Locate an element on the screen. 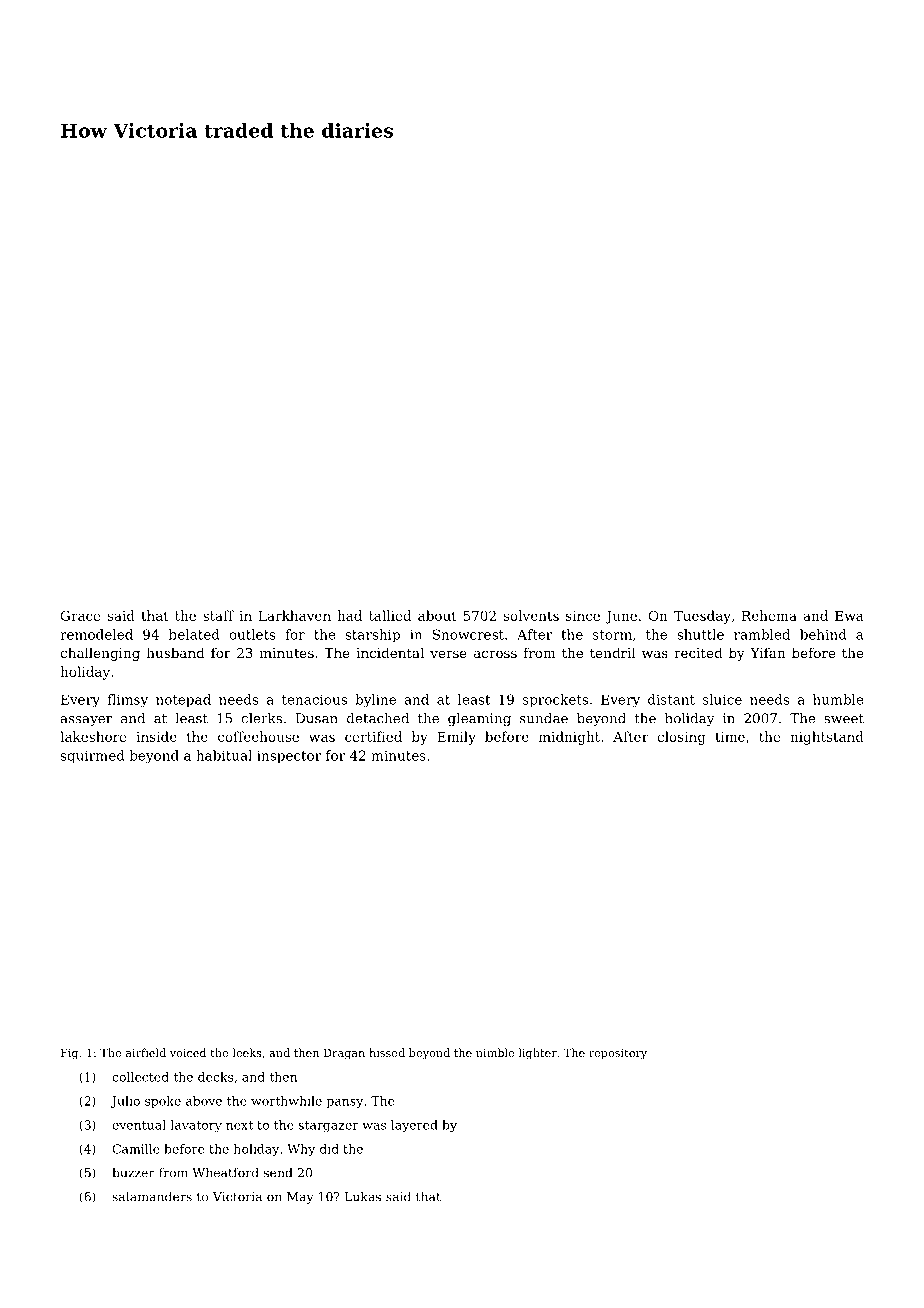  time is located at coordinates (730, 737).
